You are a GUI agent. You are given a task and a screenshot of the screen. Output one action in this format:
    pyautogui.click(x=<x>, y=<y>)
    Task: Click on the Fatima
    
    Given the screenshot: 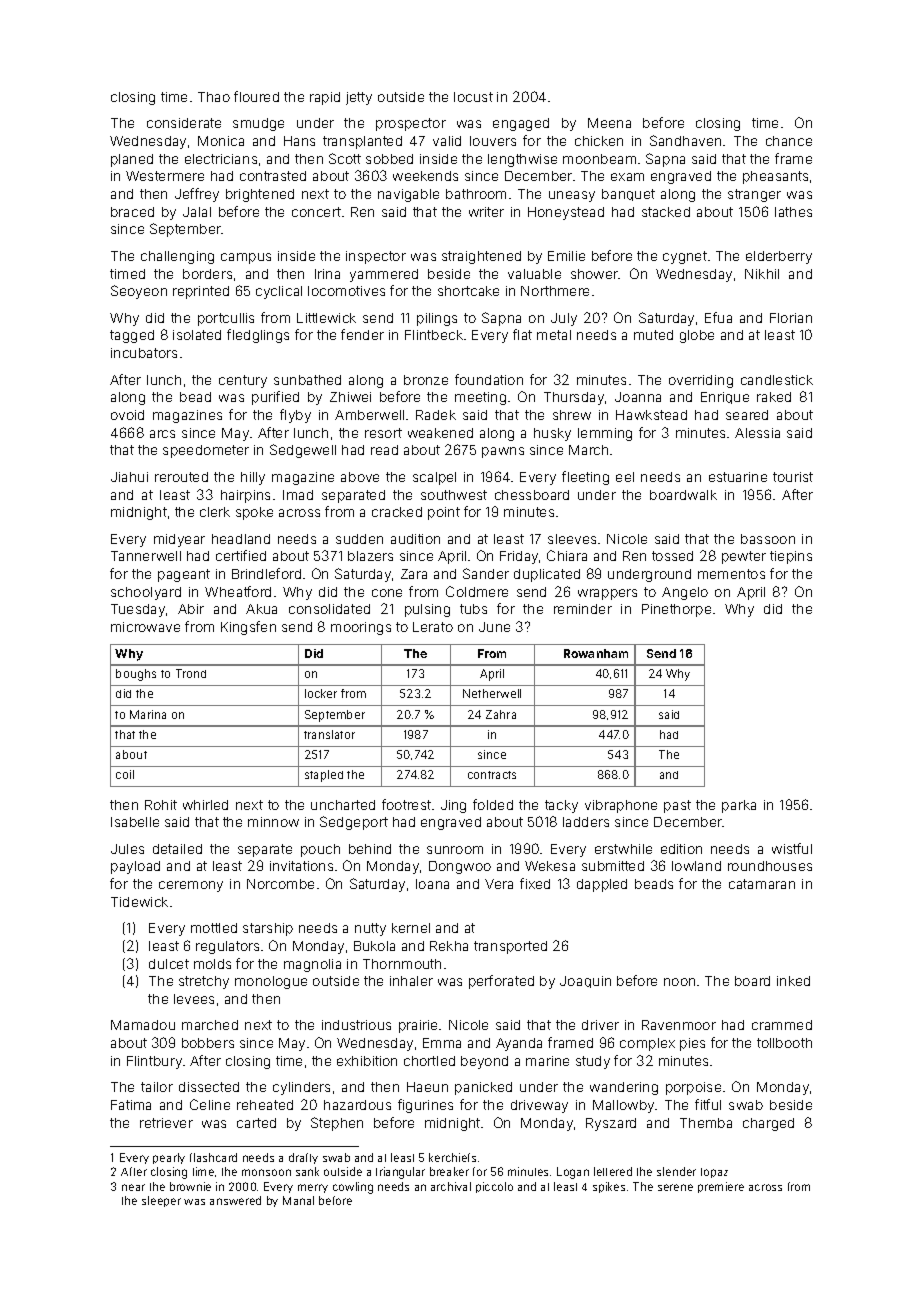 What is the action you would take?
    pyautogui.click(x=131, y=1105)
